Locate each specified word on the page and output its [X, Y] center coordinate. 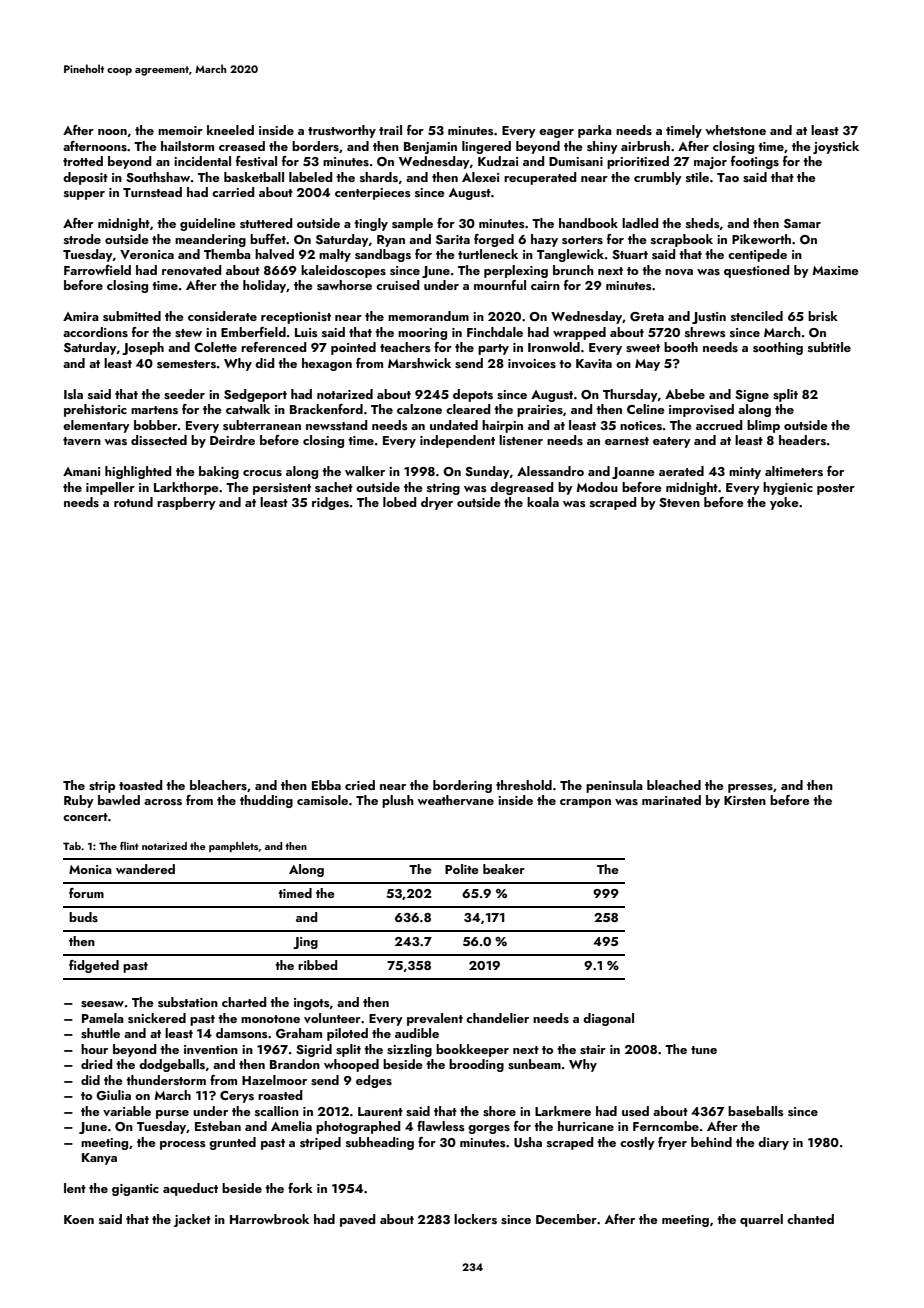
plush [398, 801]
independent [457, 441]
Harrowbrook [269, 1219]
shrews [705, 332]
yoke [784, 503]
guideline [208, 224]
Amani [81, 471]
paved [357, 1220]
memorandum [428, 316]
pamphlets [233, 847]
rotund [133, 502]
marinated [671, 800]
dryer [437, 503]
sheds [703, 223]
